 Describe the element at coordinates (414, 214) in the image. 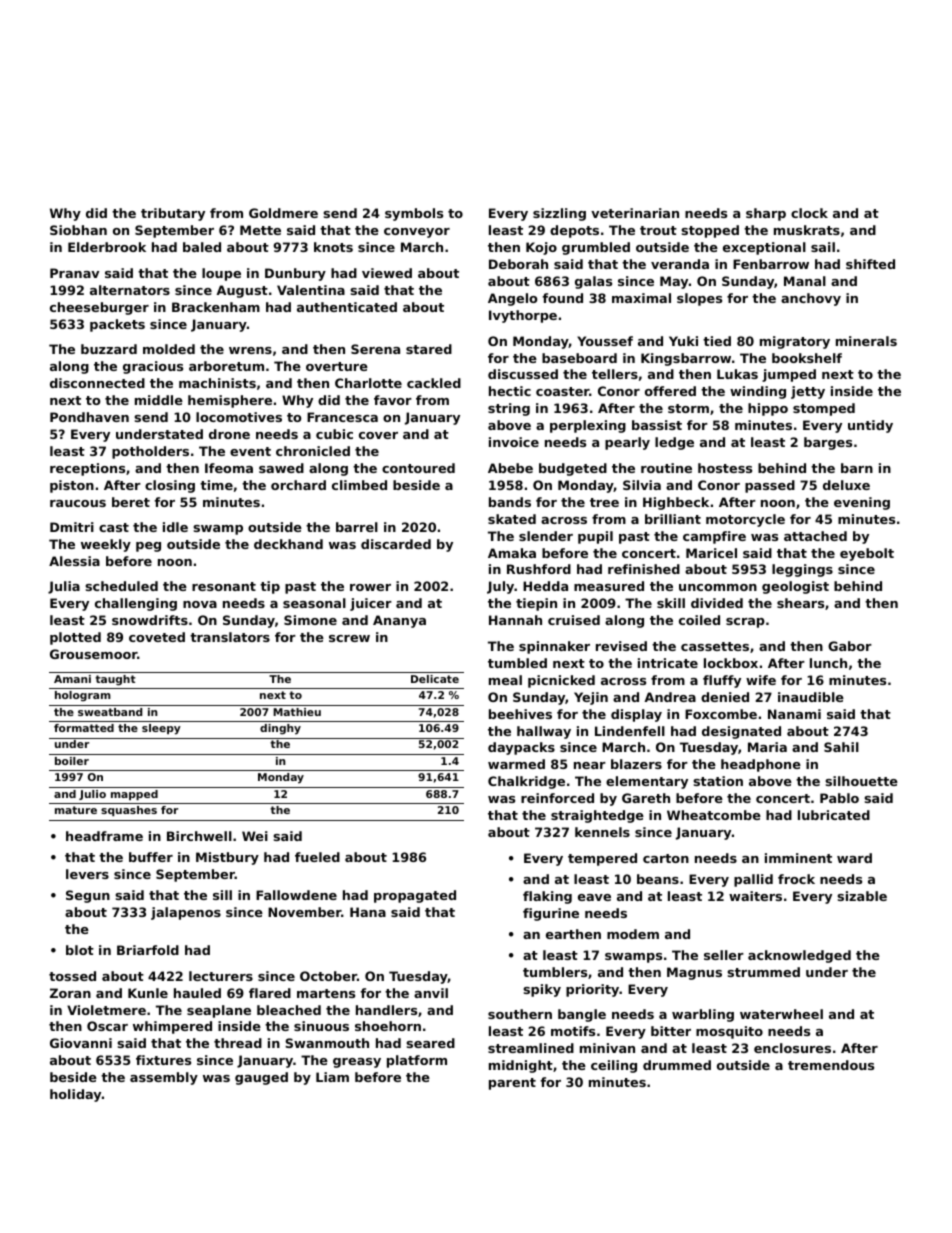

I see `symbols` at that location.
